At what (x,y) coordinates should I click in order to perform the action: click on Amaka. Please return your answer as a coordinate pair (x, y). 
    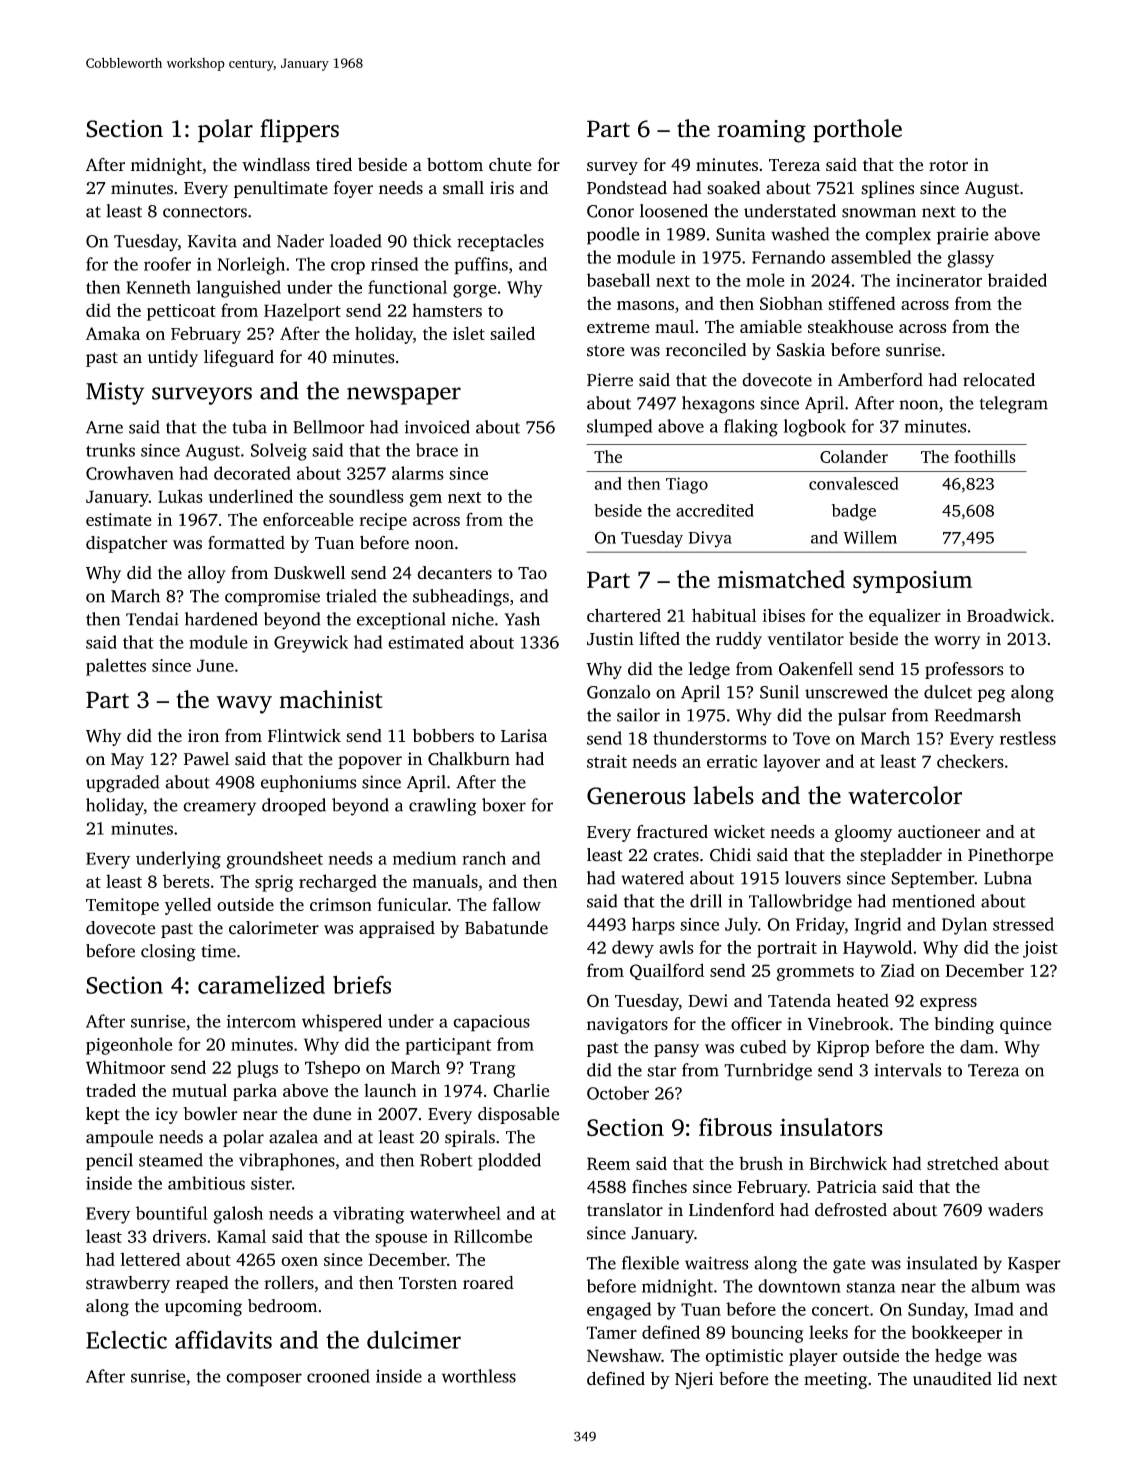
    Looking at the image, I should click on (113, 333).
